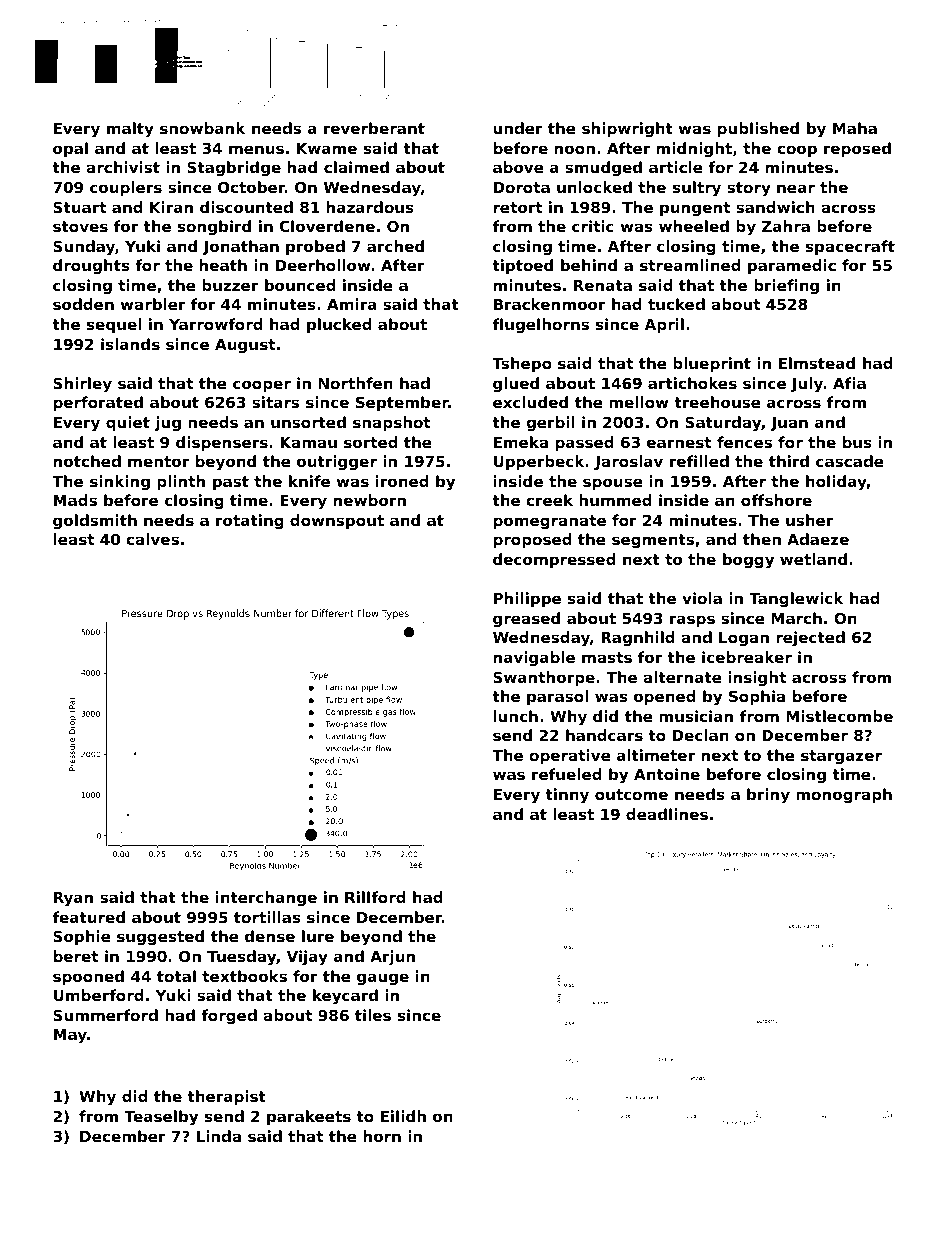  What do you see at coordinates (167, 424) in the document?
I see `jug` at bounding box center [167, 424].
